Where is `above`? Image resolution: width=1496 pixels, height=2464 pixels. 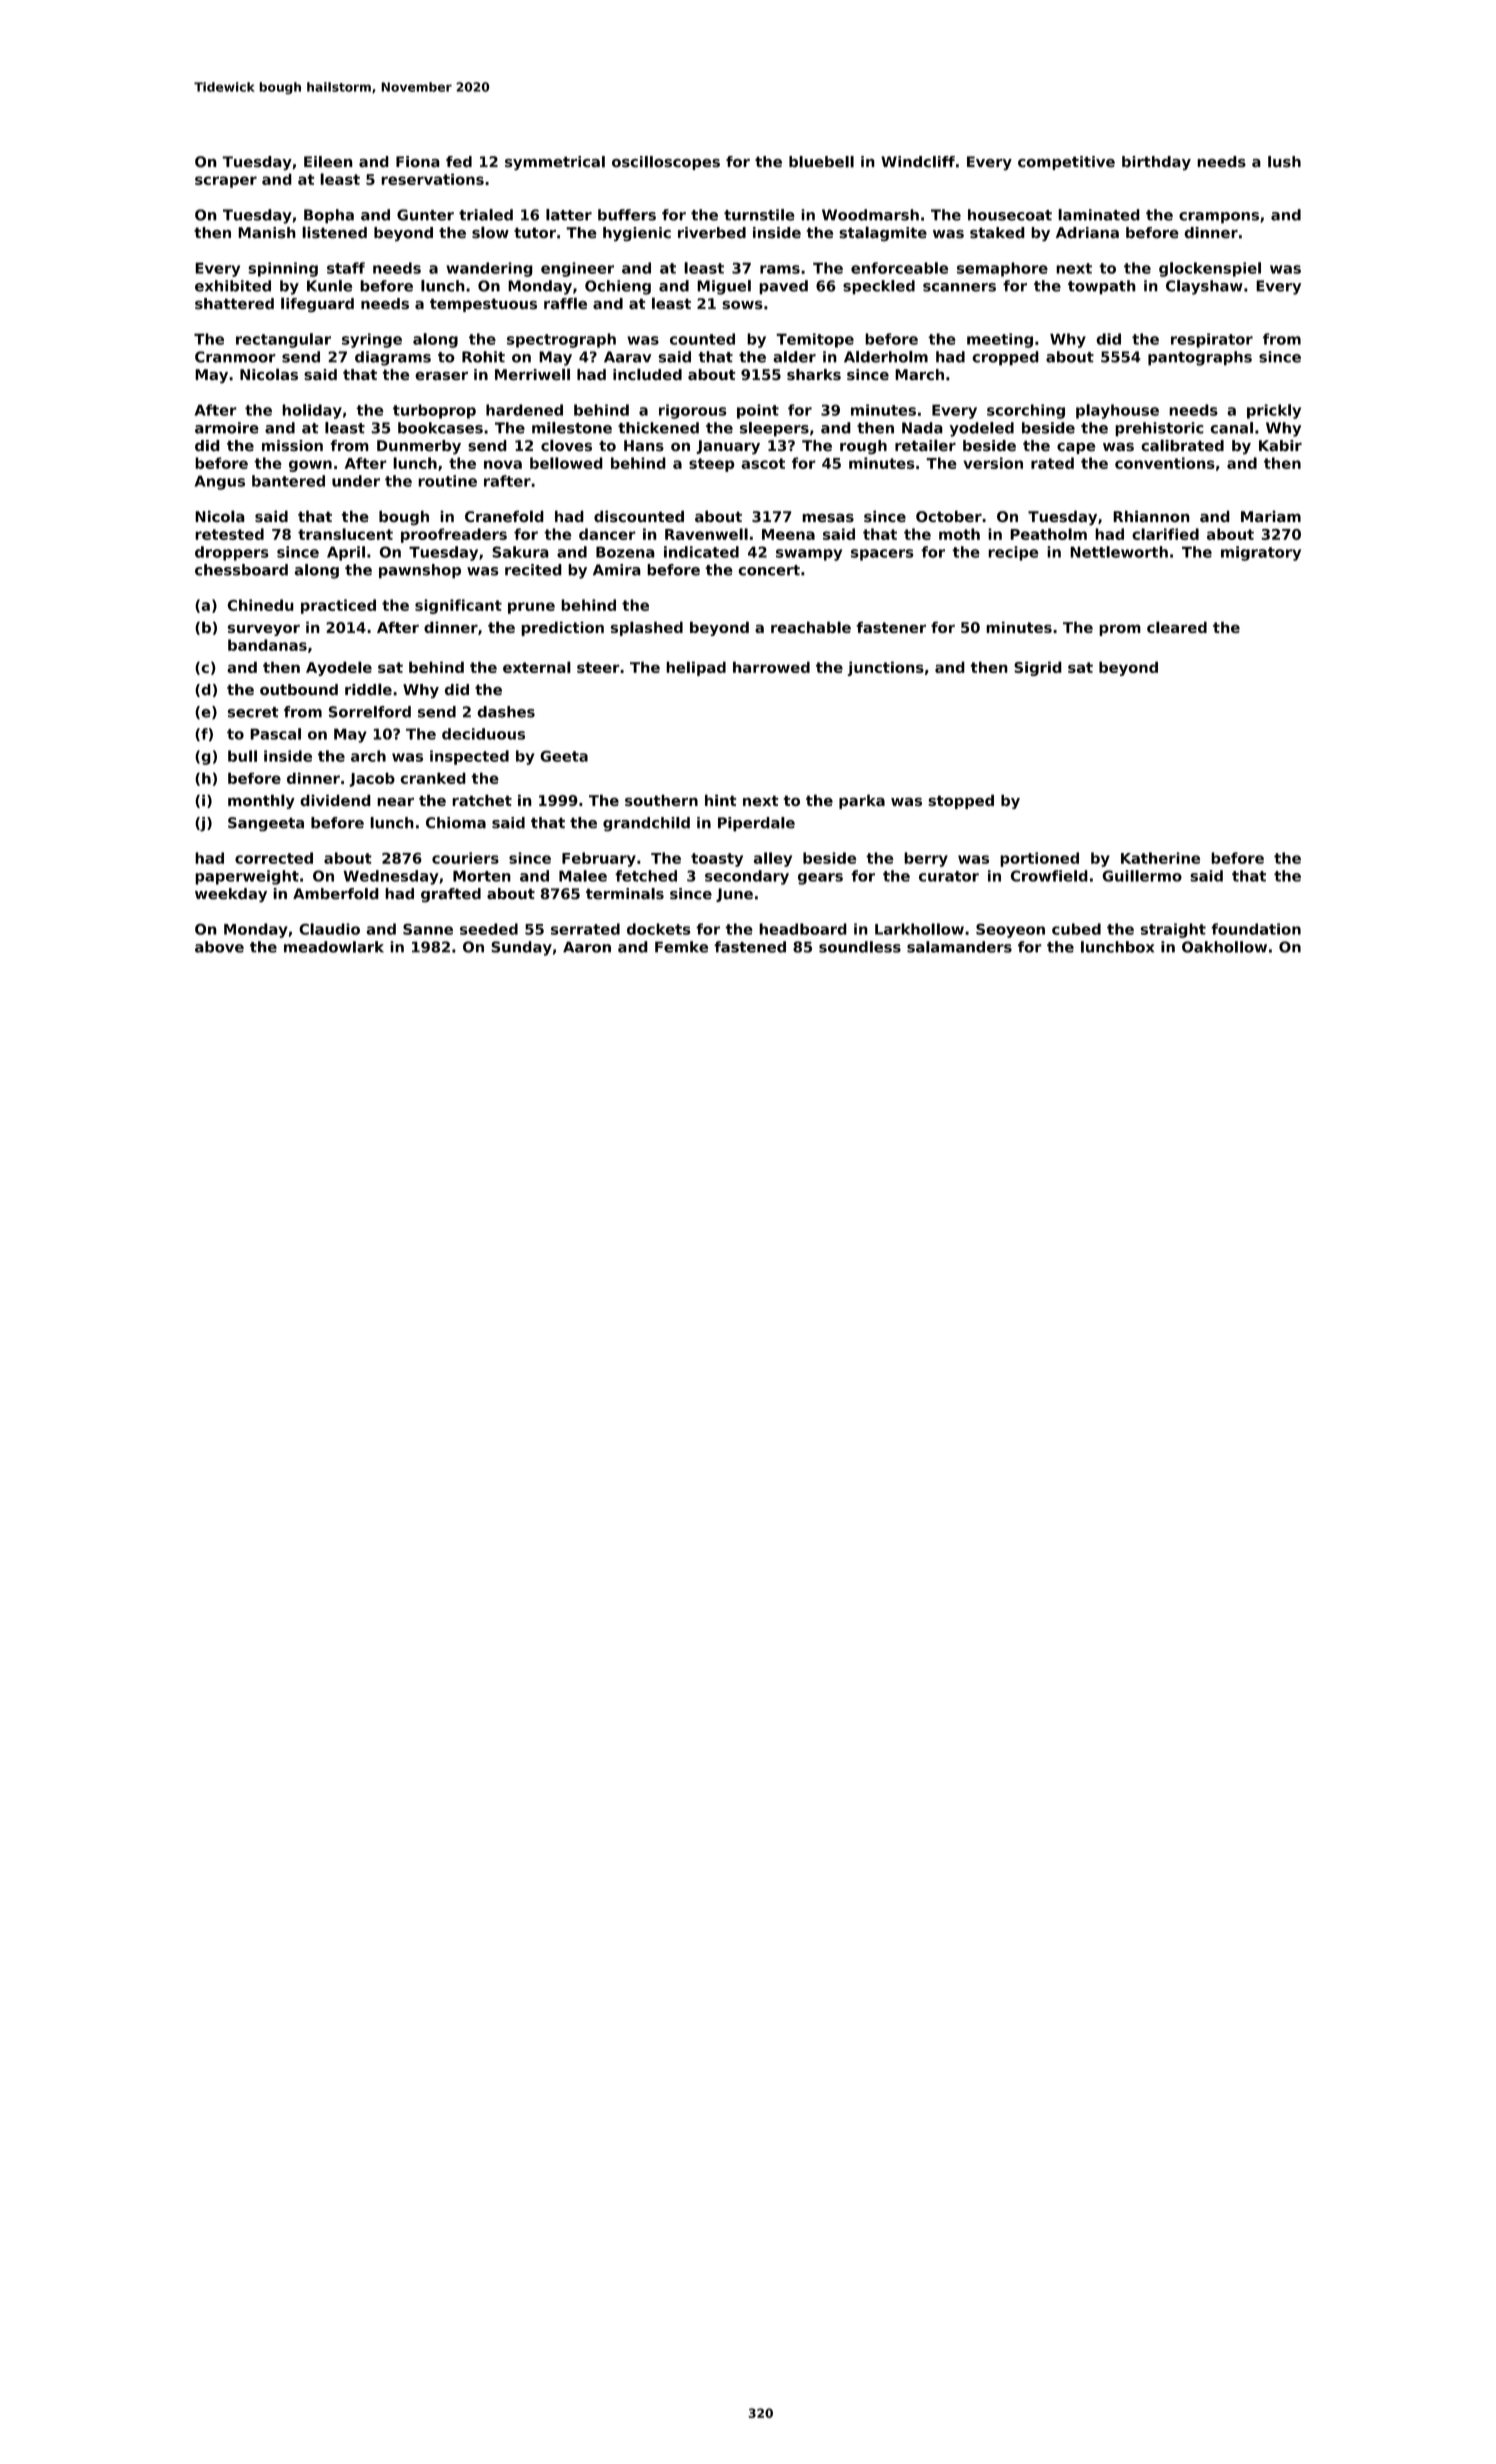
above is located at coordinates (219, 947).
